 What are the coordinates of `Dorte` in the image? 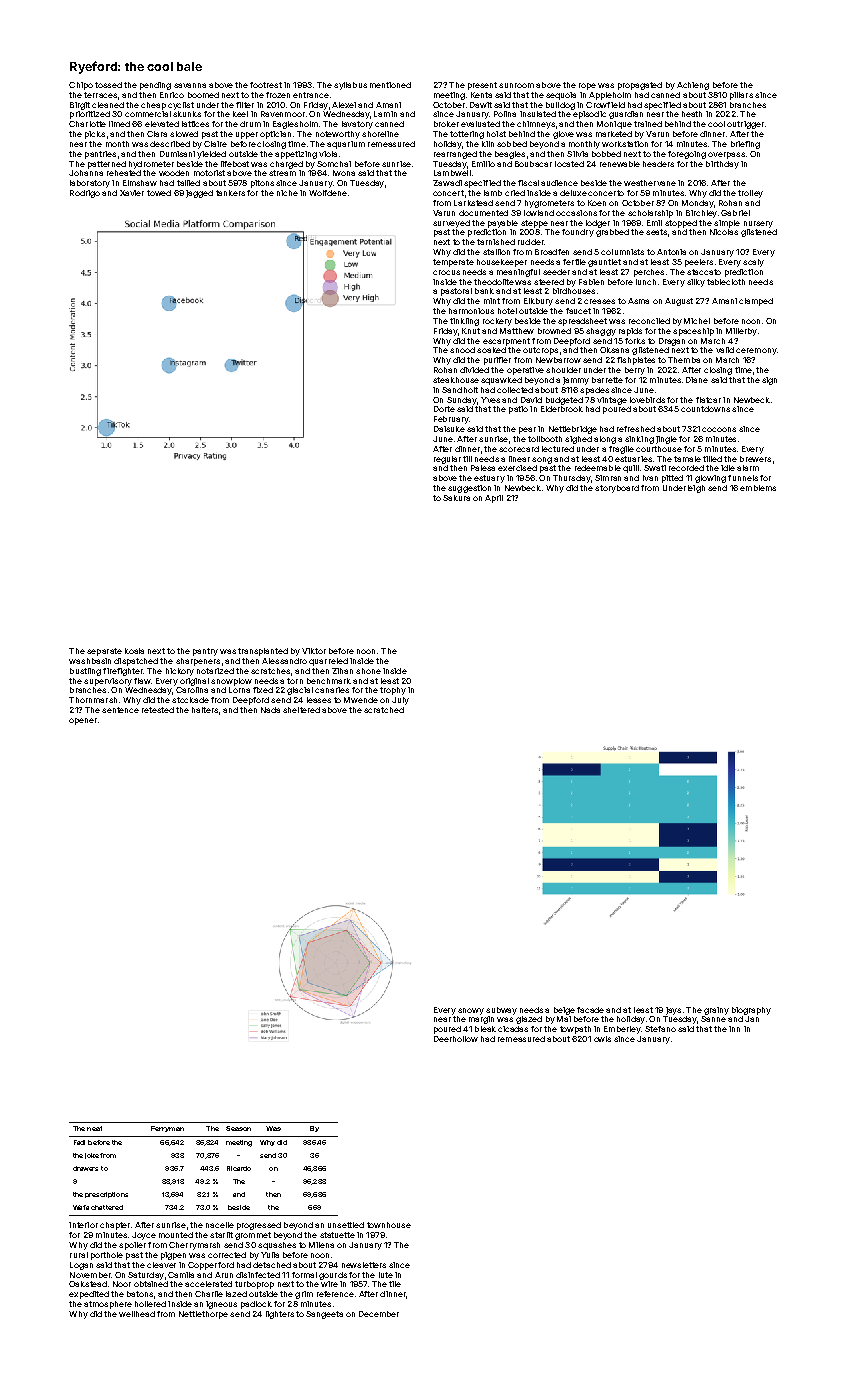 It's located at (444, 409).
